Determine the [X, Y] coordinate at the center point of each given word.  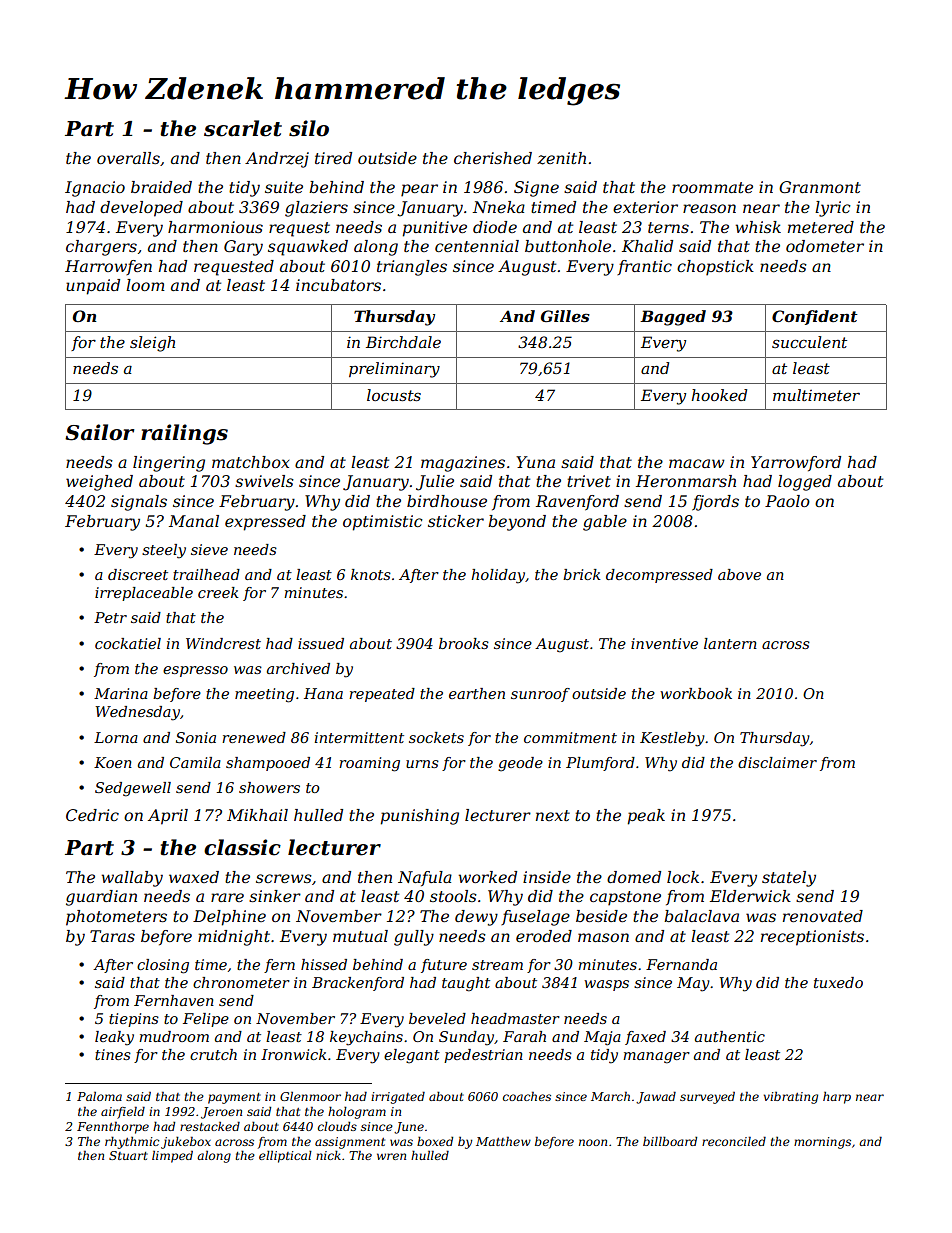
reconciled [734, 1141]
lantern [730, 643]
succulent [809, 342]
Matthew [503, 1141]
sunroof [540, 695]
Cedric [92, 815]
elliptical [285, 1157]
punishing [420, 817]
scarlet [243, 128]
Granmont [820, 187]
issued [321, 643]
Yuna [535, 462]
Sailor [99, 432]
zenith [561, 158]
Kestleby [672, 739]
